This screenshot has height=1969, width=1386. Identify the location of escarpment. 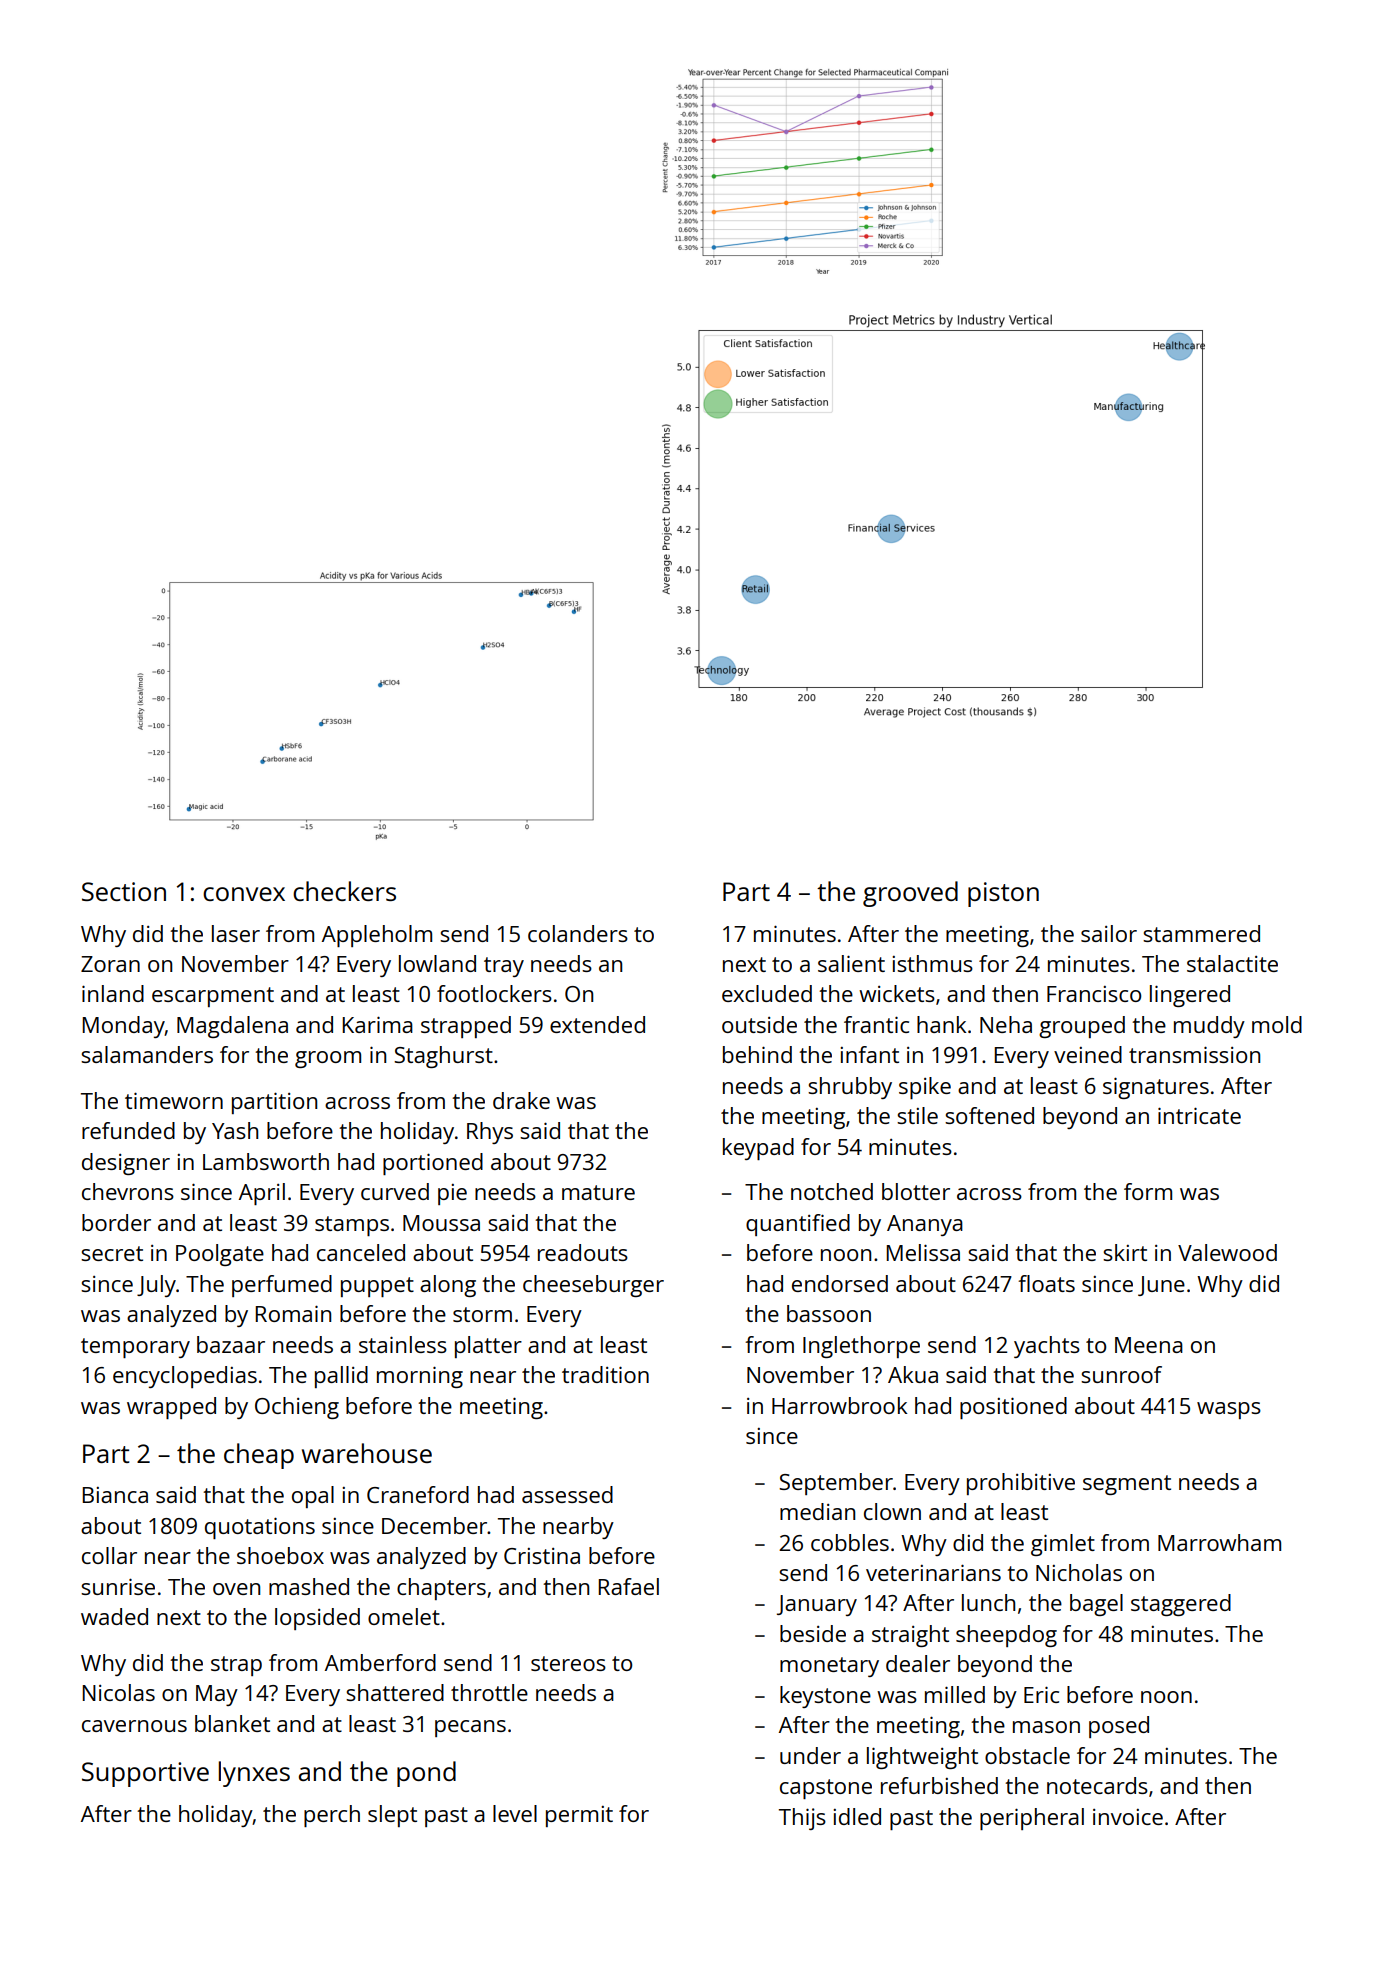
(213, 997).
